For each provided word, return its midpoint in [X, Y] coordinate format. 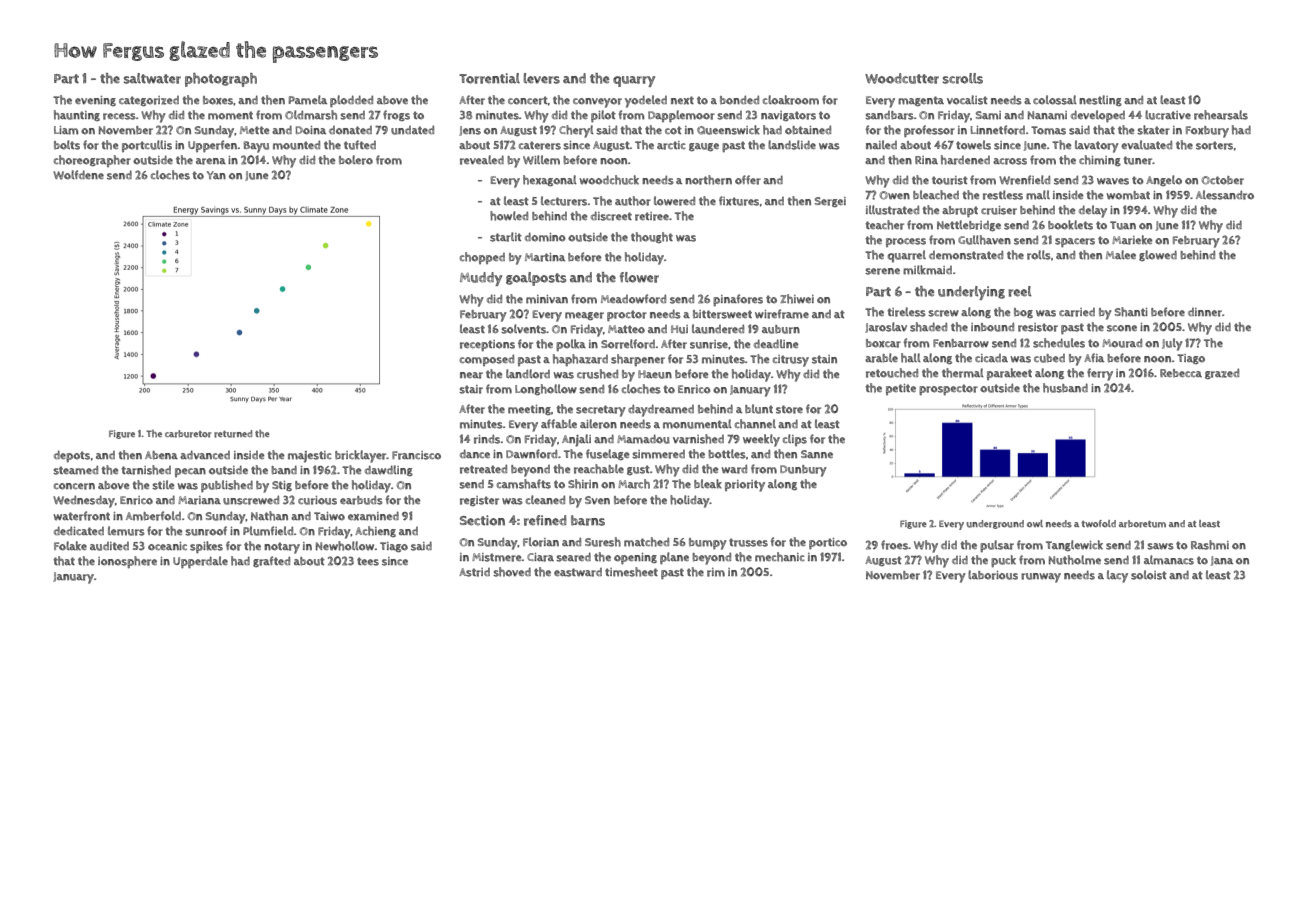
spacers [1075, 242]
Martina [545, 257]
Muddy [481, 279]
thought [652, 237]
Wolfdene [78, 175]
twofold [1098, 523]
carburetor [188, 434]
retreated [483, 469]
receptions [487, 345]
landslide [792, 145]
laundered [718, 329]
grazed [1222, 373]
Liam [66, 130]
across [1010, 161]
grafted [271, 561]
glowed [1158, 255]
